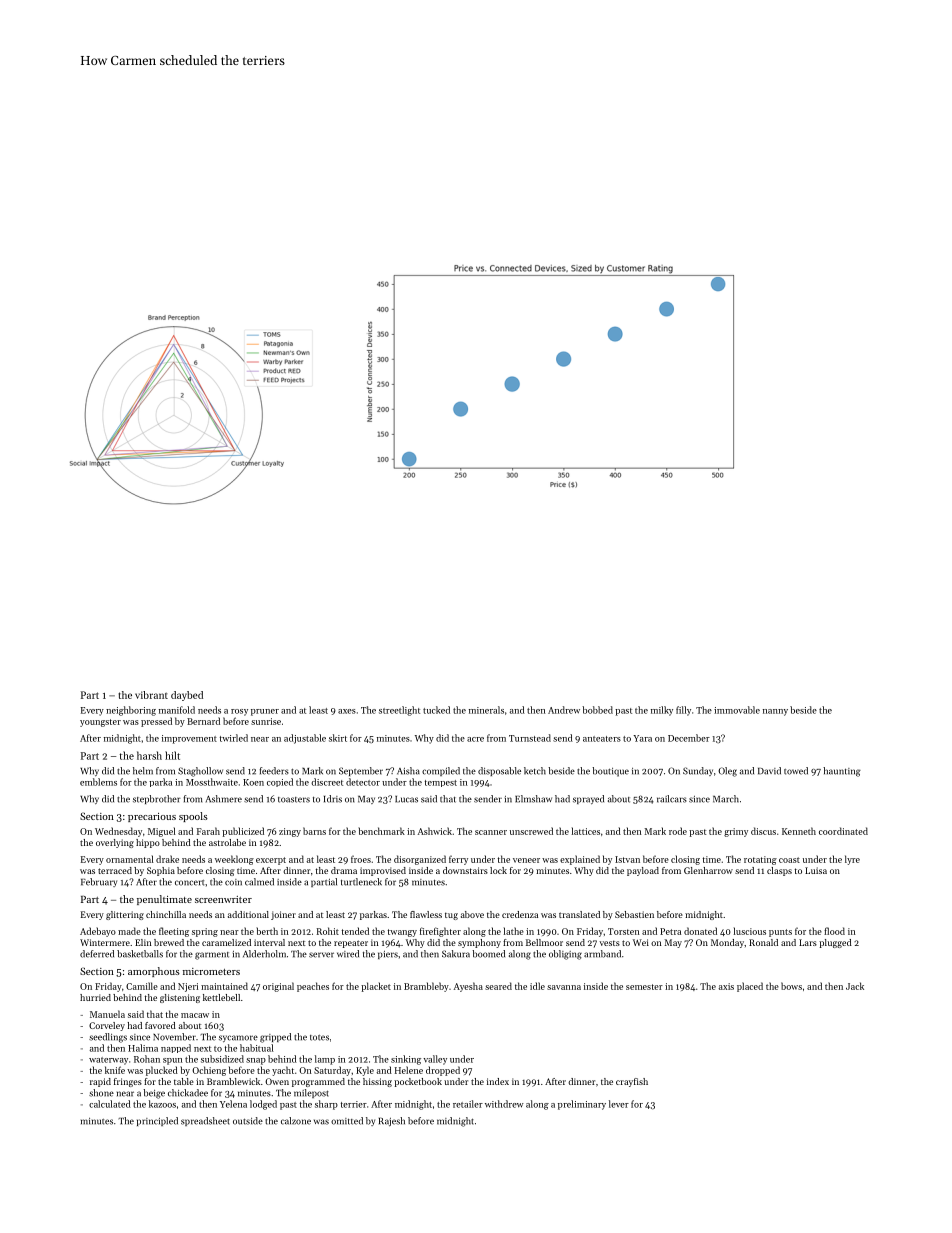 The width and height of the document is (952, 1233). Describe the element at coordinates (775, 712) in the document. I see `nanny` at that location.
